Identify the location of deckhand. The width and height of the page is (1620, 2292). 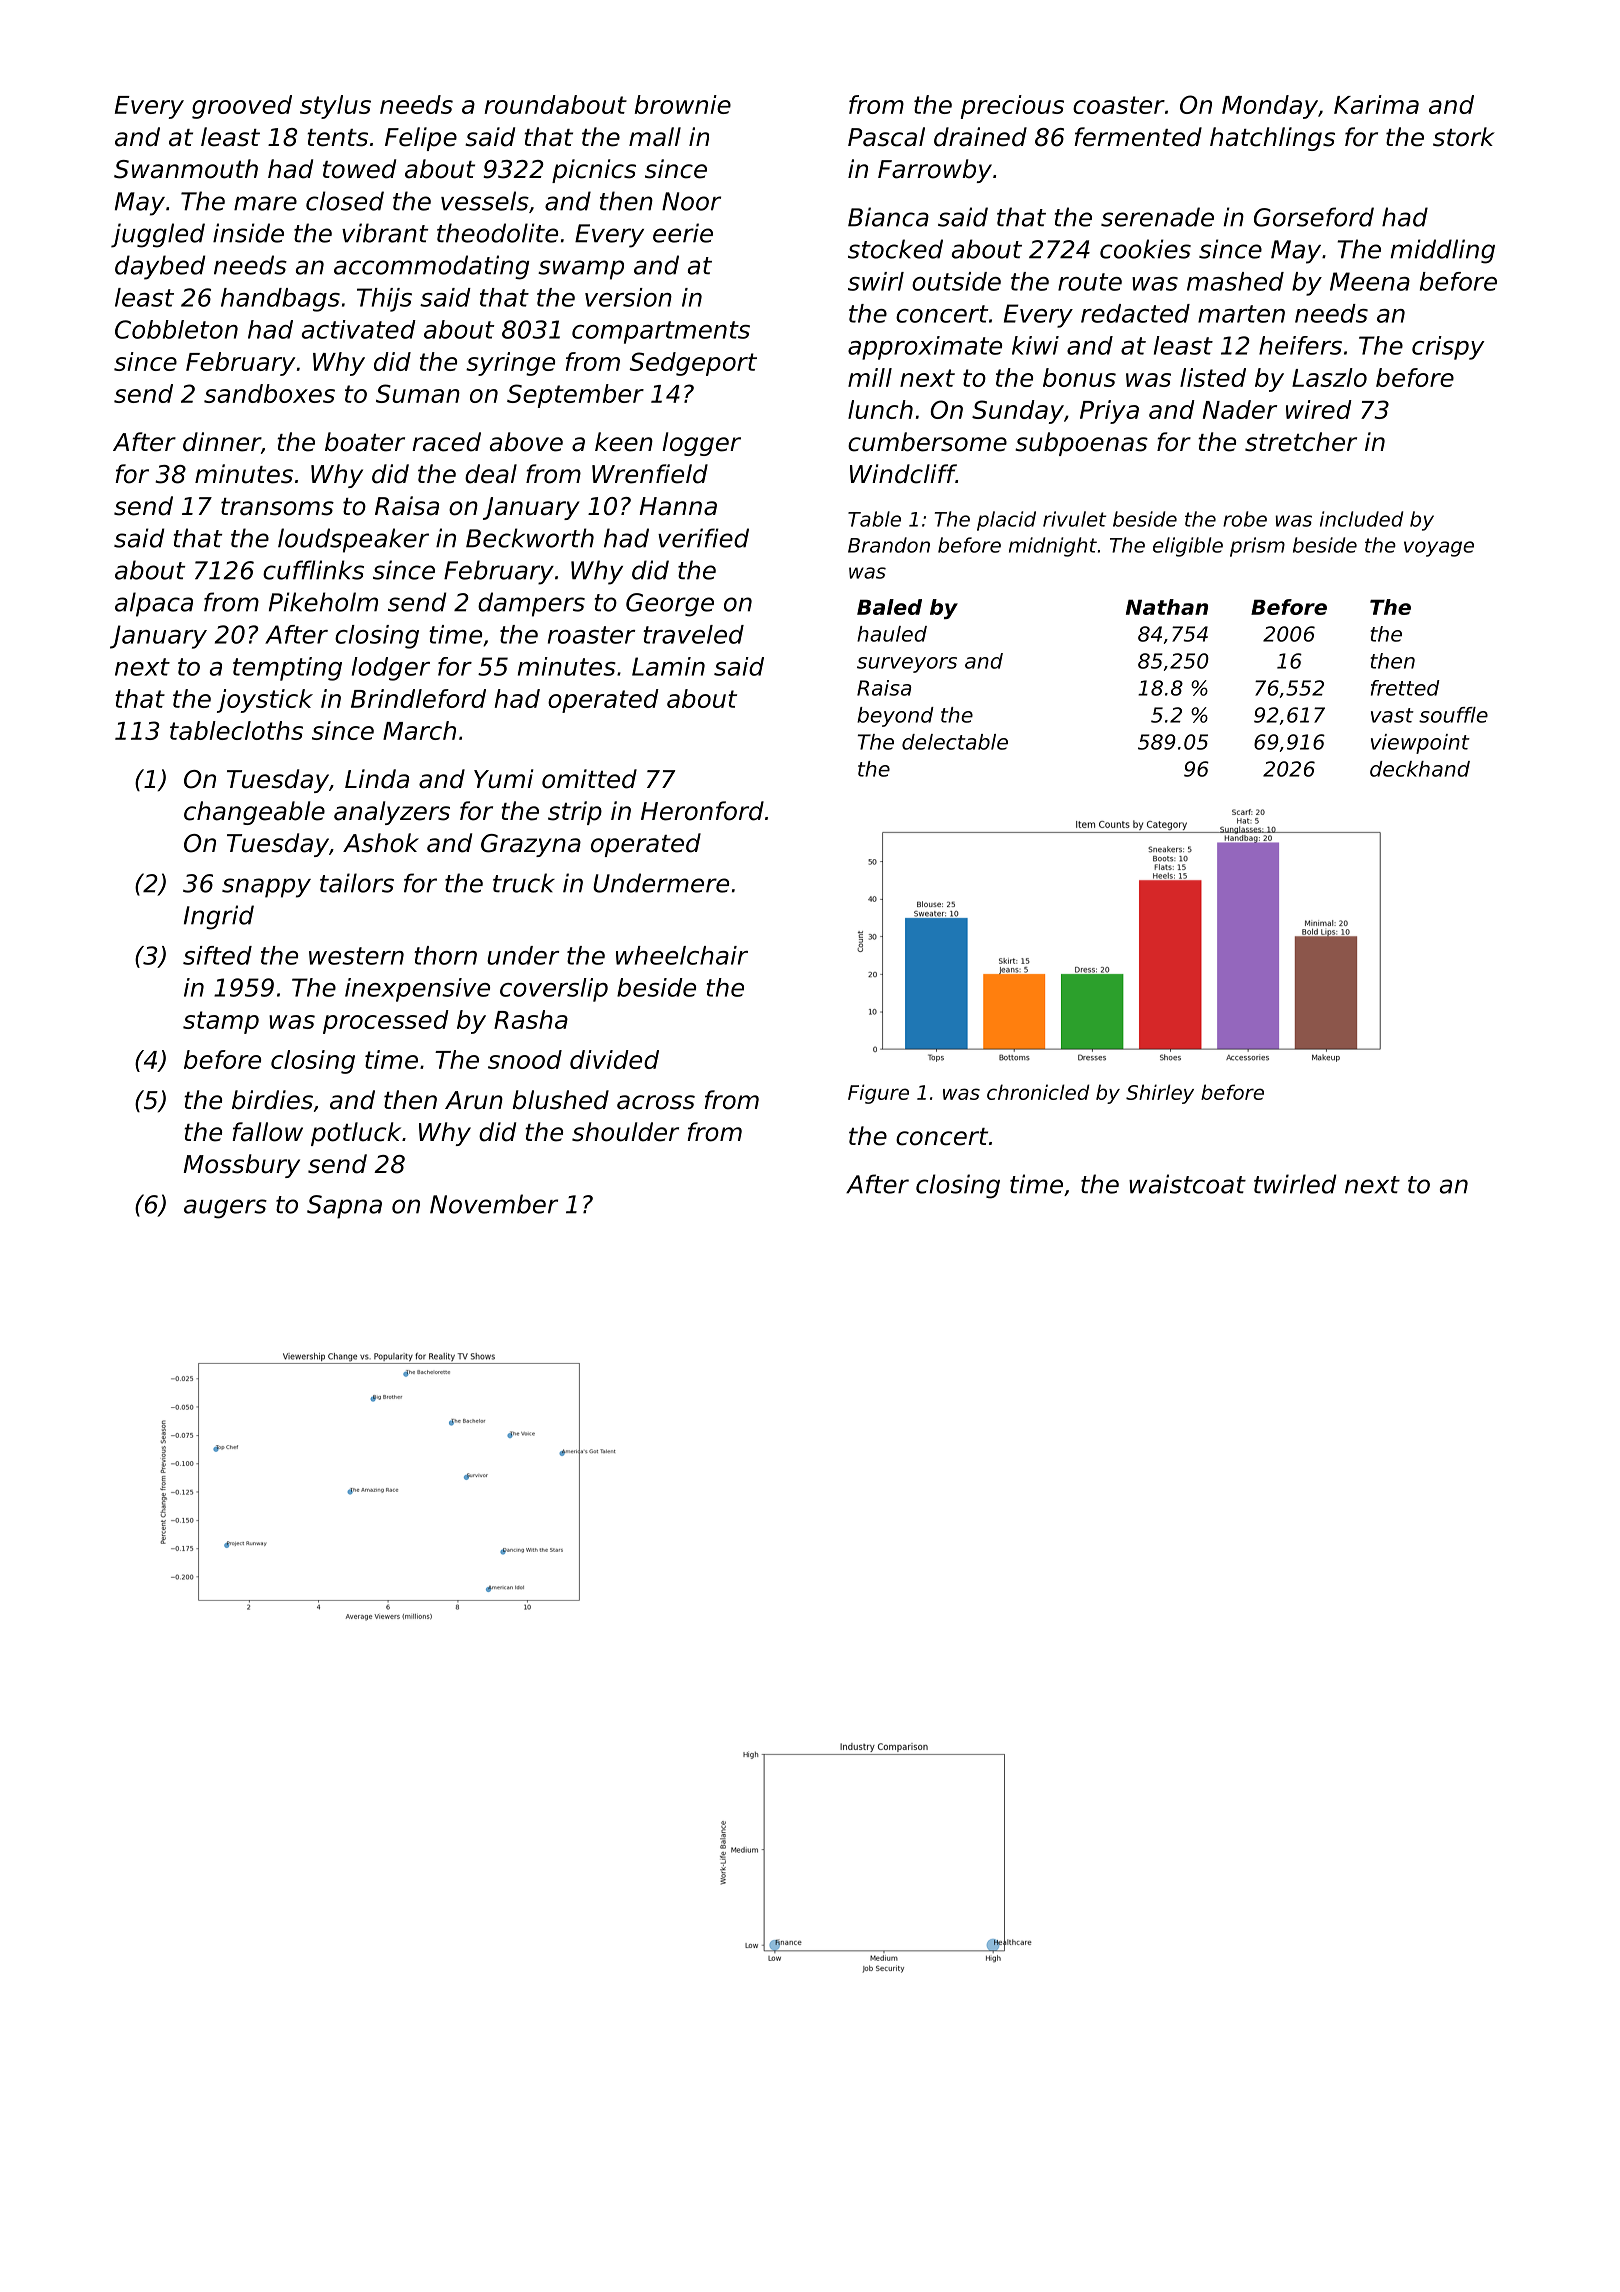
(1420, 769).
